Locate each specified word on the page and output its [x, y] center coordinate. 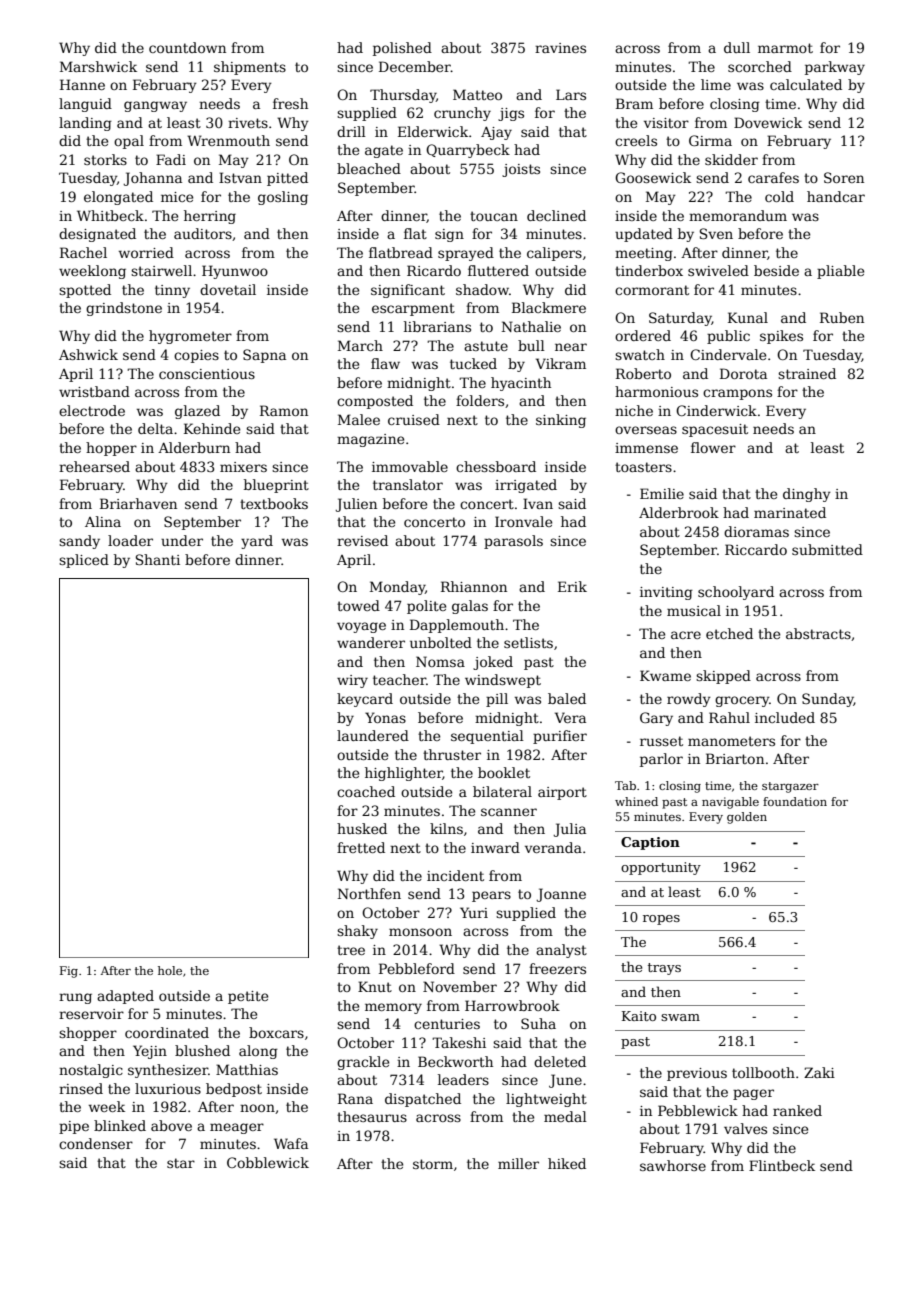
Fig [69, 972]
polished [402, 49]
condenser [96, 1143]
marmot [785, 48]
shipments [250, 68]
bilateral [502, 791]
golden [747, 818]
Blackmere [549, 307]
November [460, 986]
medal [565, 1116]
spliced [84, 561]
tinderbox [649, 270]
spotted [85, 291]
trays [664, 969]
